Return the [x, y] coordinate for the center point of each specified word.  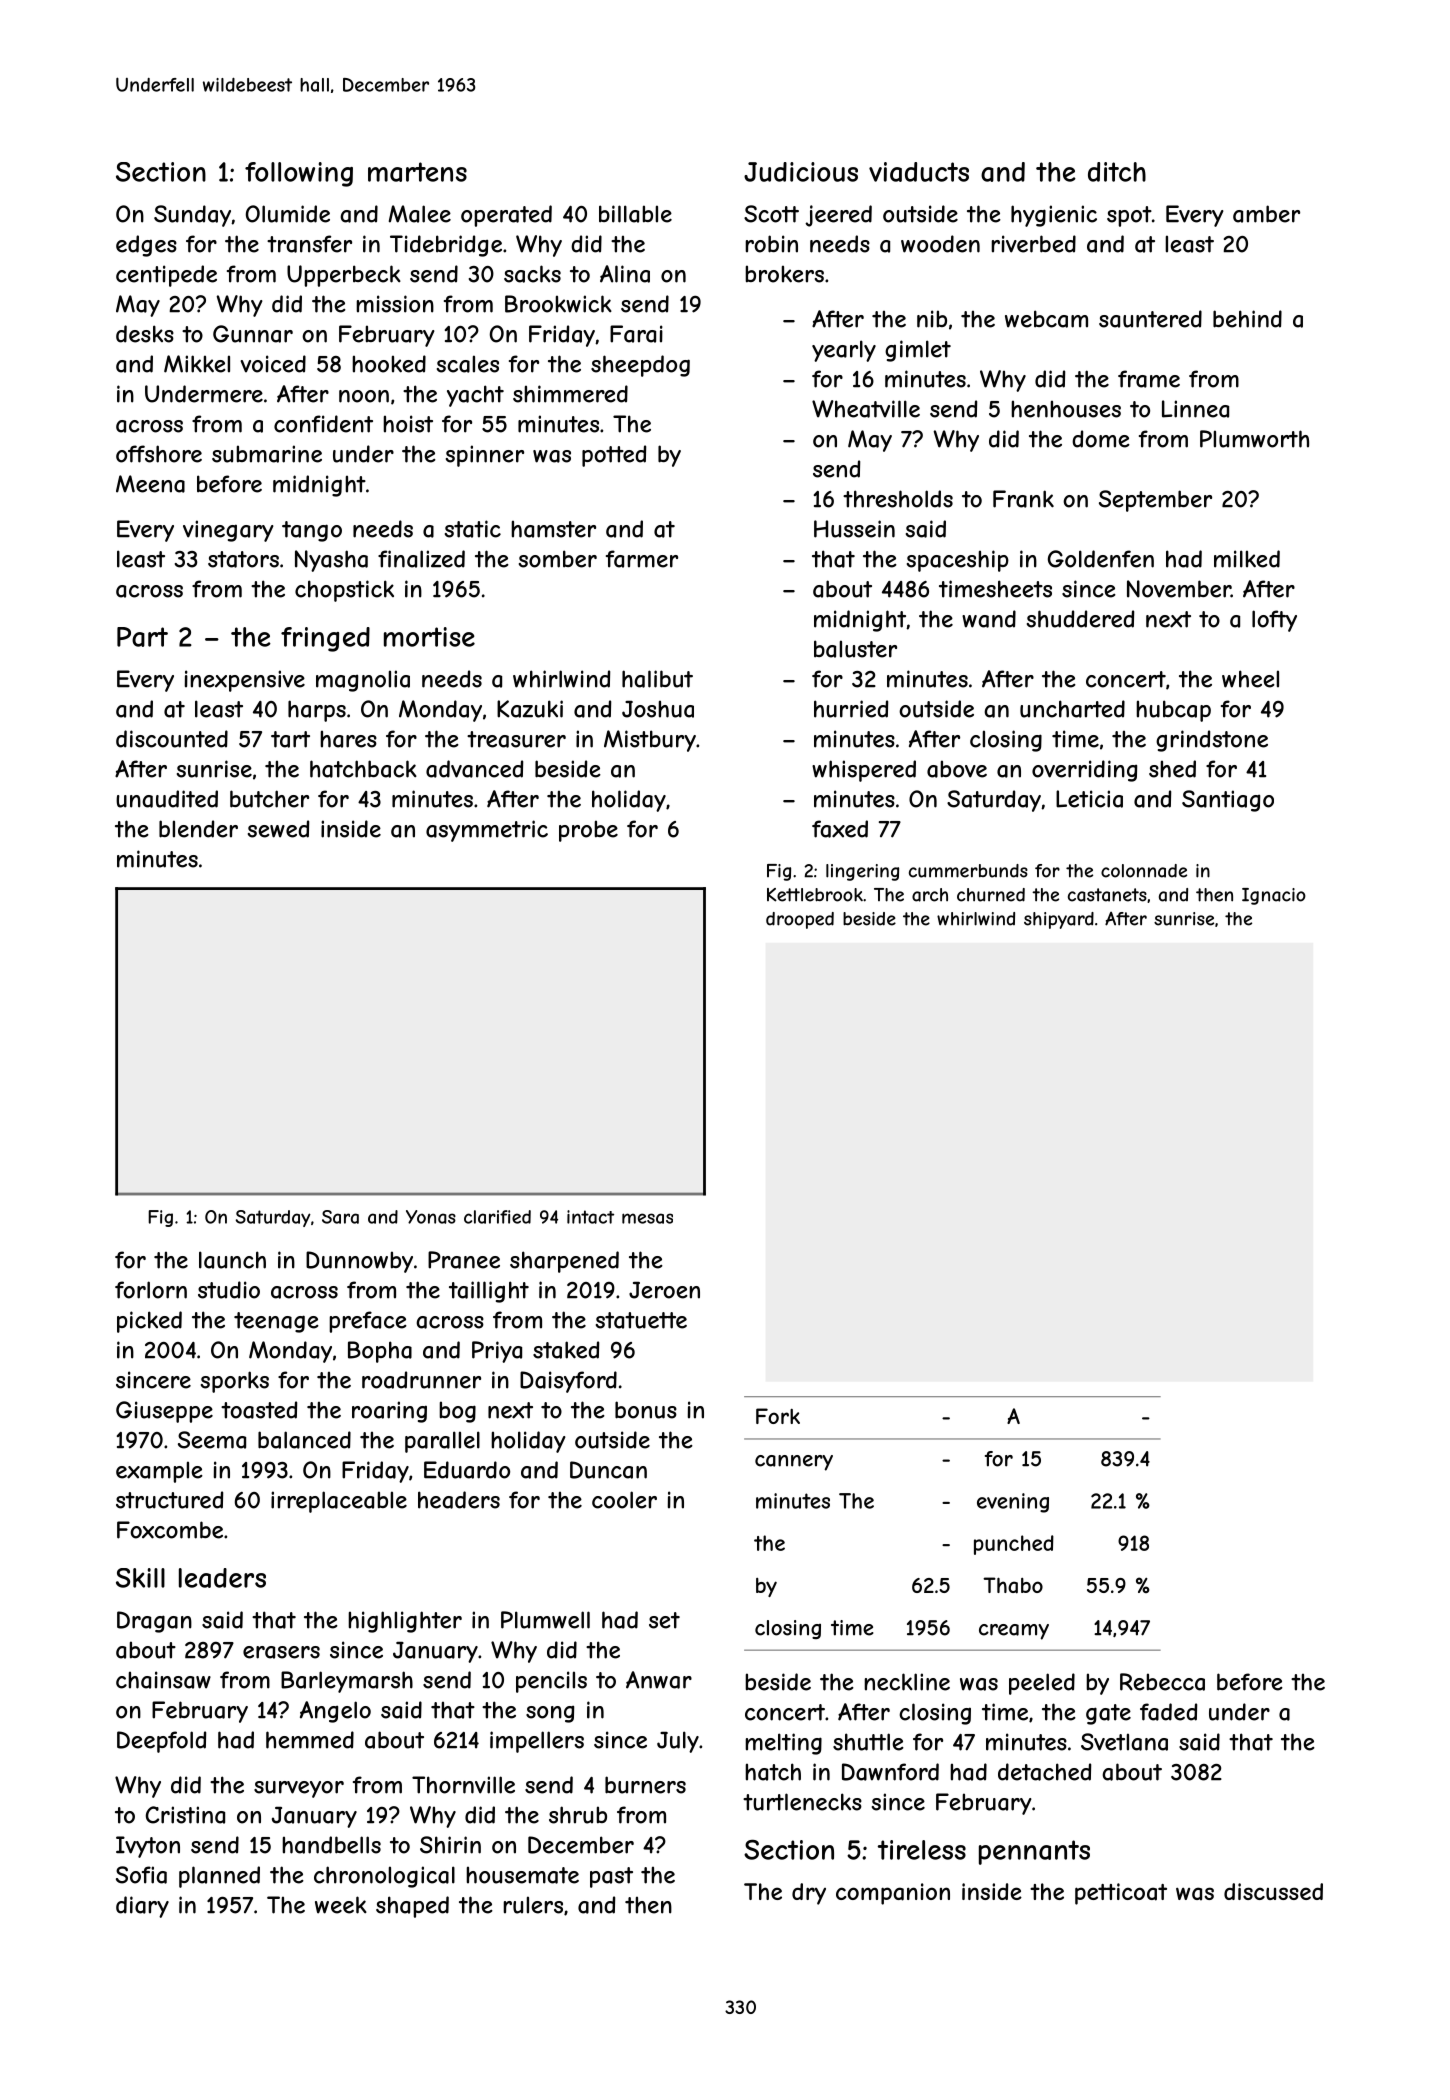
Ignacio [1274, 896]
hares [348, 739]
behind [1247, 319]
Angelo [335, 1712]
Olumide [288, 214]
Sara [340, 1217]
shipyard [1059, 920]
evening [1013, 1503]
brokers [784, 274]
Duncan [608, 1470]
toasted [259, 1410]
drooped [800, 920]
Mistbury [650, 741]
